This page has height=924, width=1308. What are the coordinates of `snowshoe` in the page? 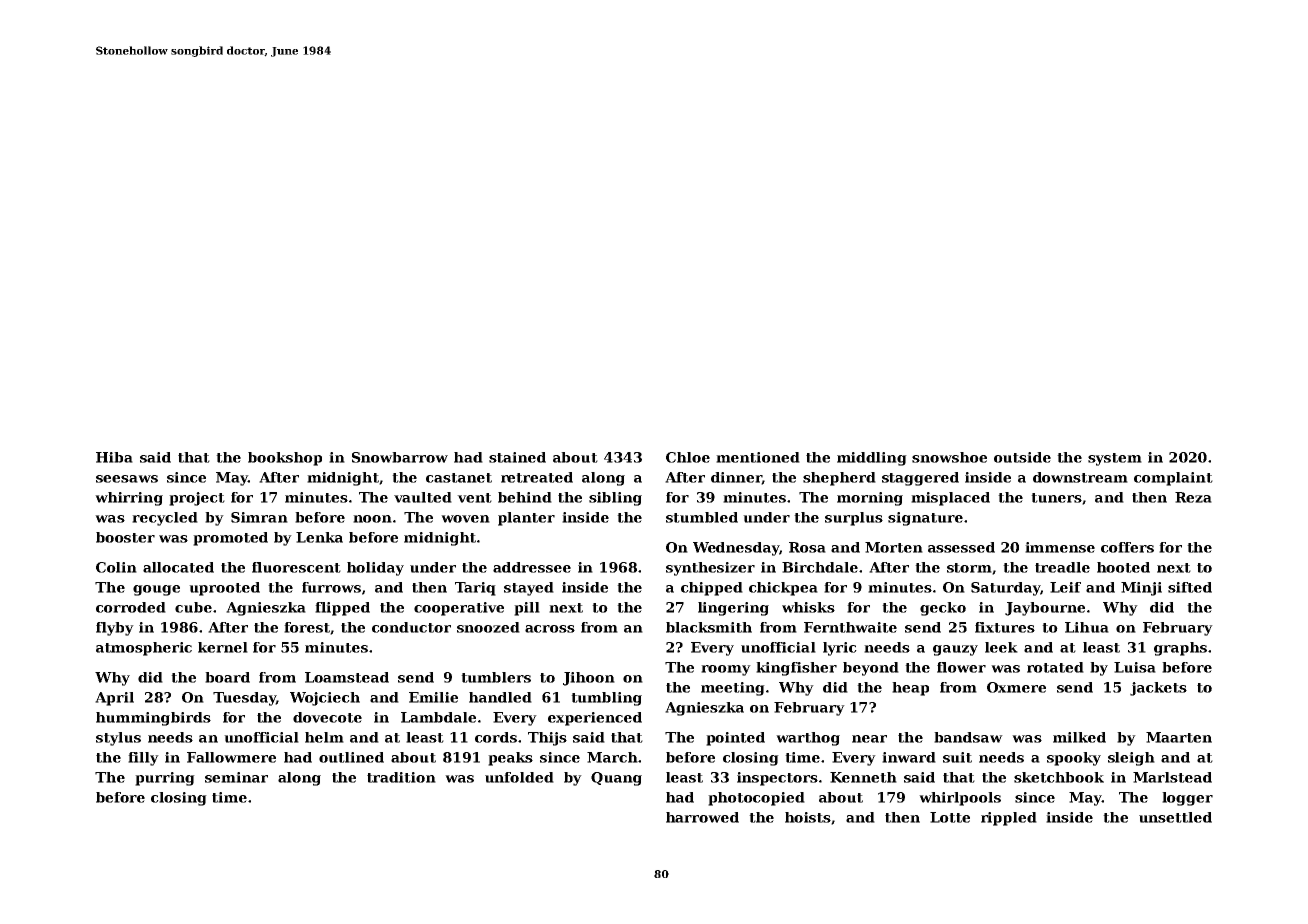 It's located at (949, 457).
